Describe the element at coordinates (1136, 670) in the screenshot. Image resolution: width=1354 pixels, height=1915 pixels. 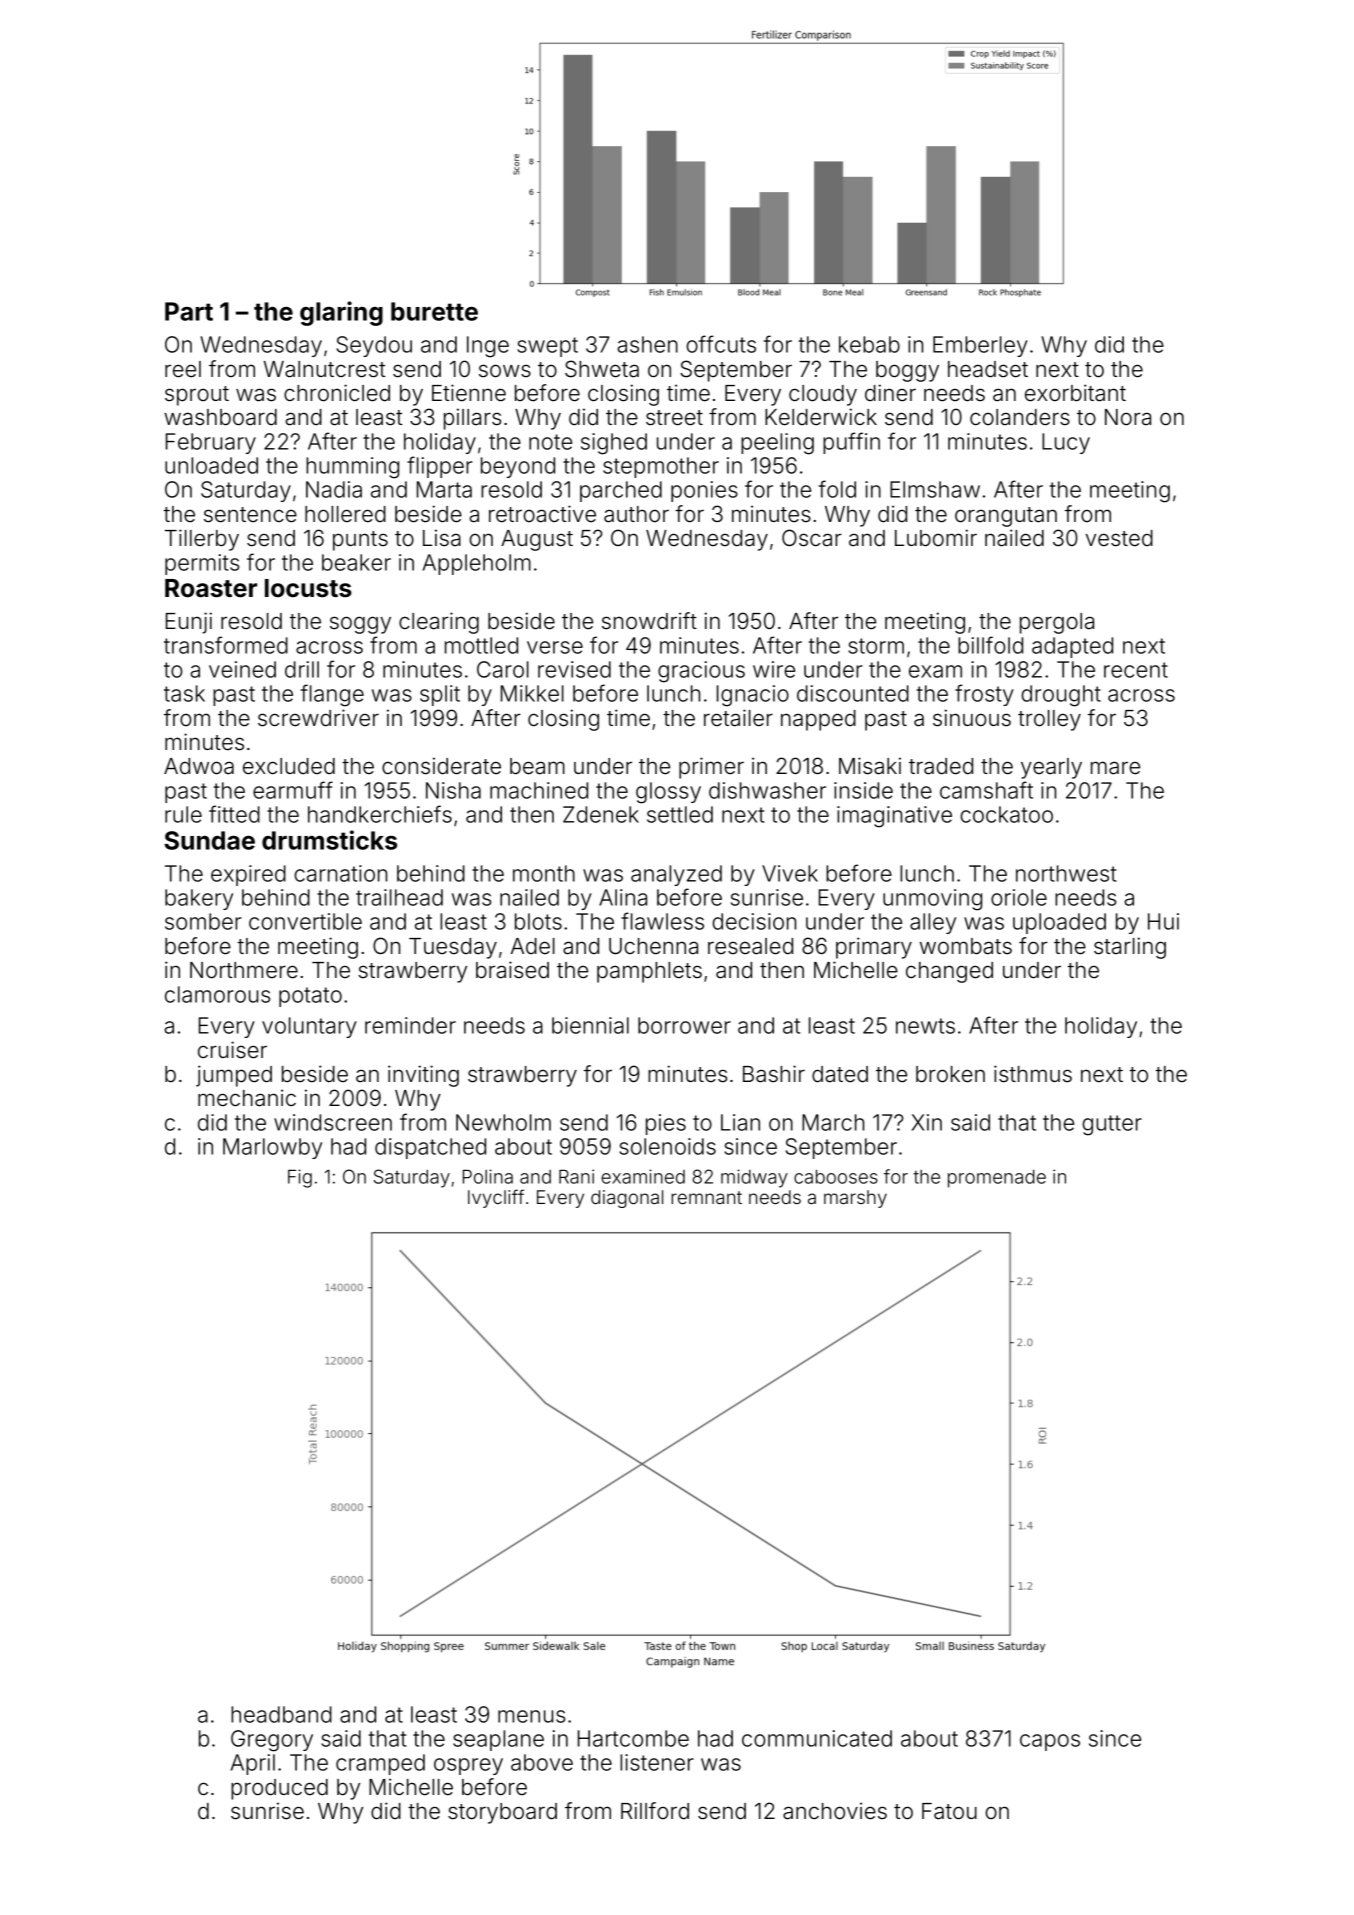
I see `recent` at that location.
